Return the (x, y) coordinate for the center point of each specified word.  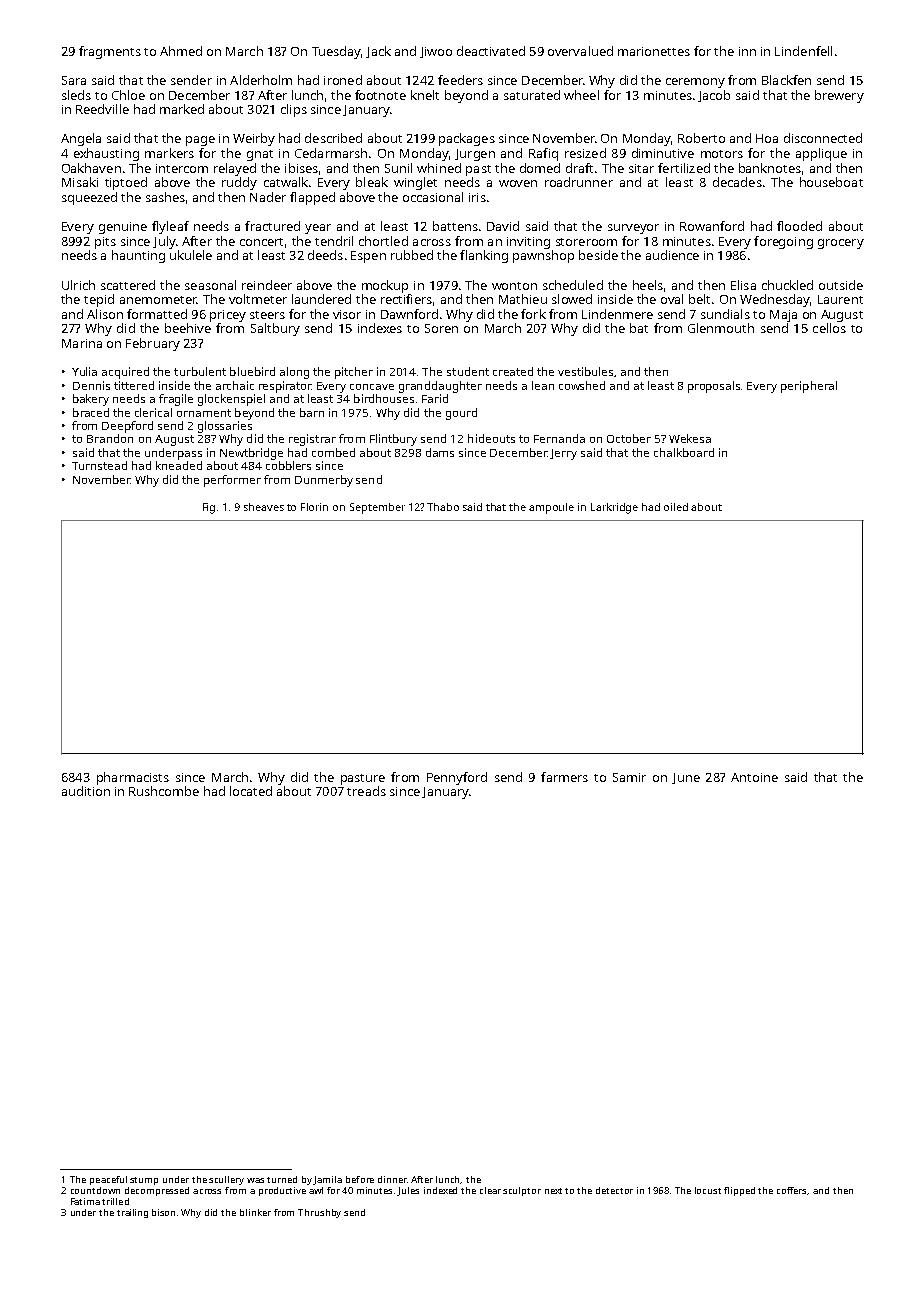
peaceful (108, 1180)
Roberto (701, 138)
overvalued (580, 51)
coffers (792, 1191)
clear (490, 1190)
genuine (123, 228)
